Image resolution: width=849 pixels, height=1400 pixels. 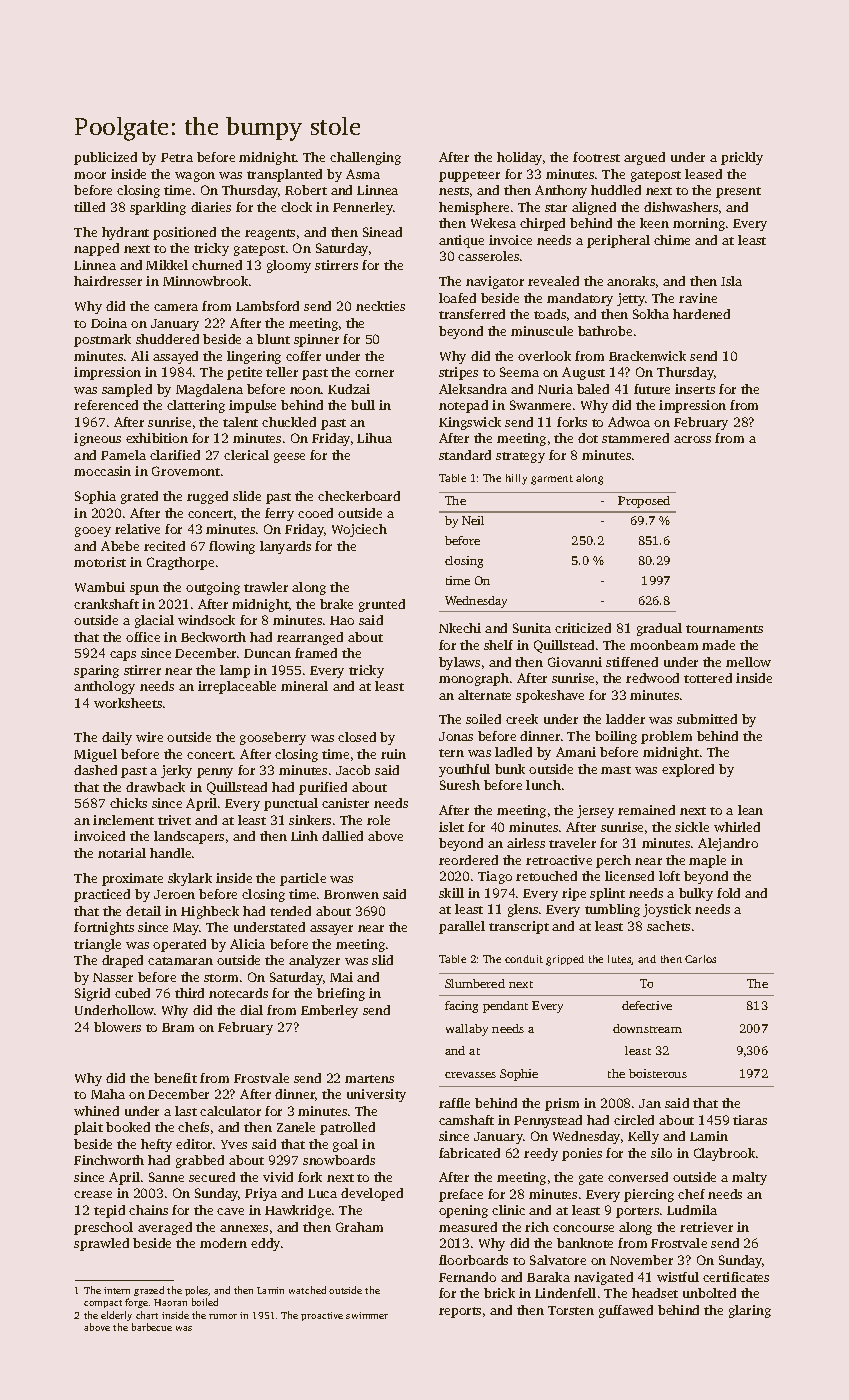 What do you see at coordinates (541, 1154) in the document?
I see `reedy` at bounding box center [541, 1154].
